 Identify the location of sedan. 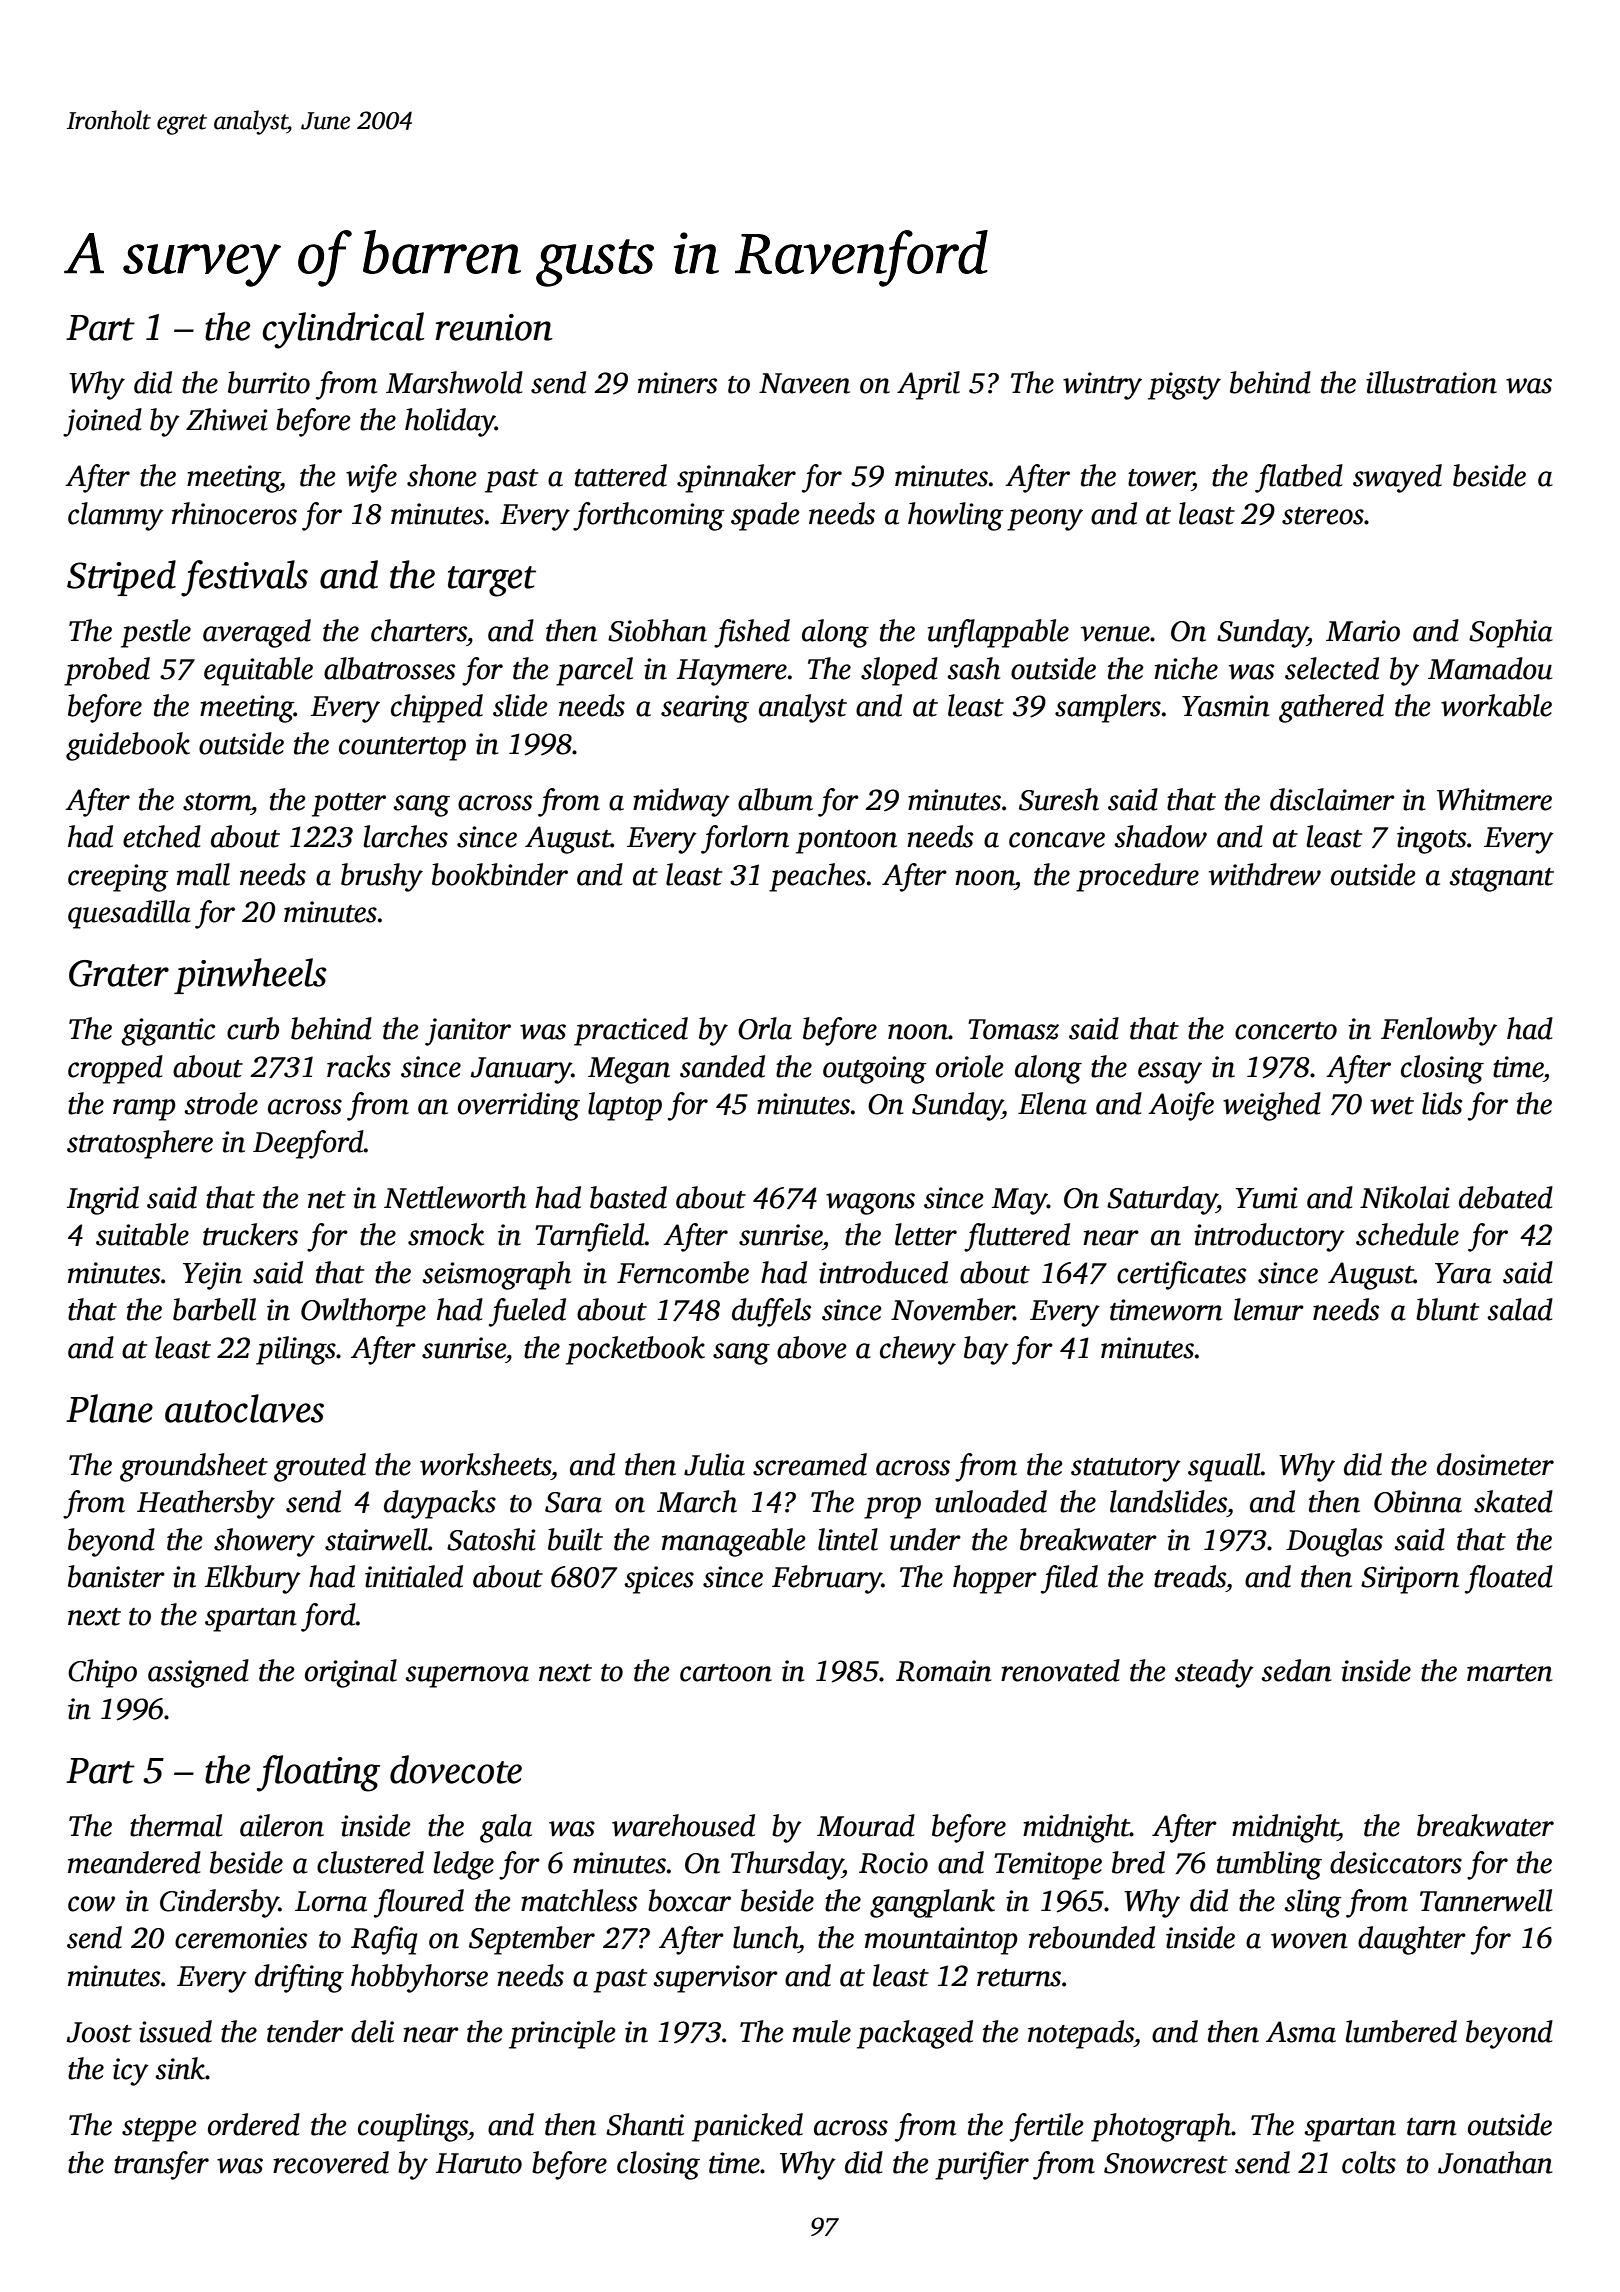
(1296, 1670).
